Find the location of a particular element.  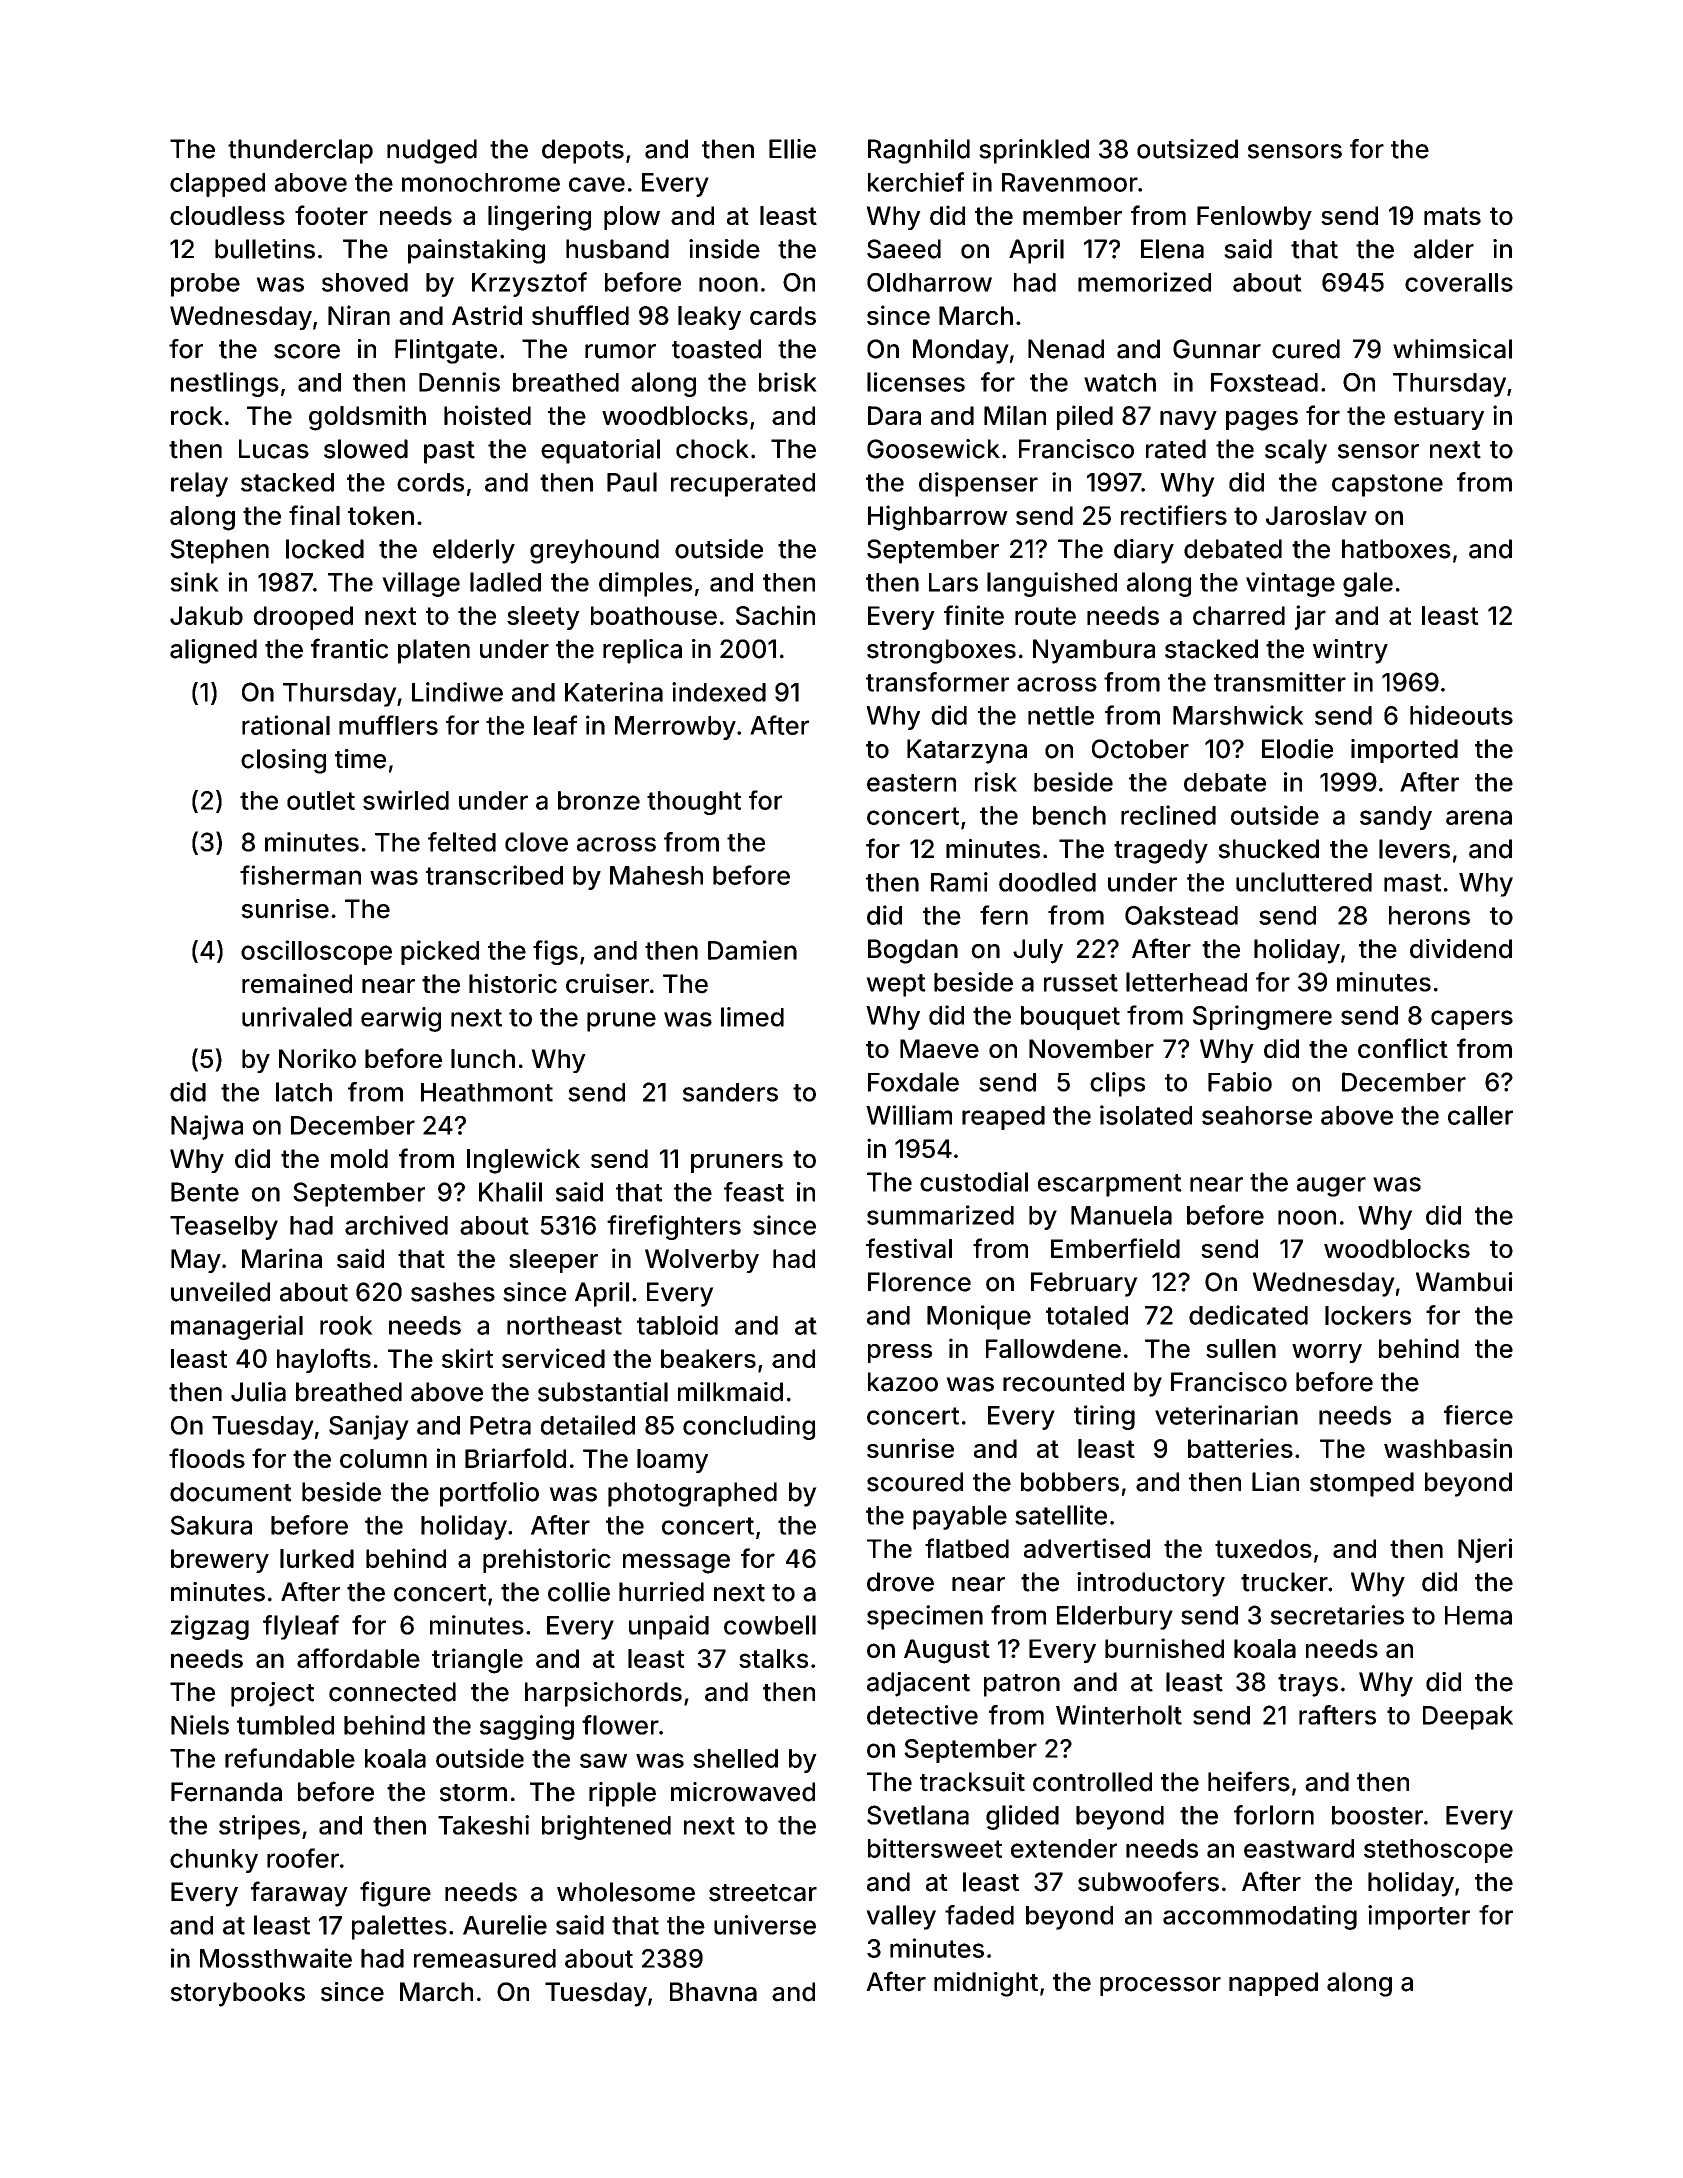

vintage is located at coordinates (1290, 584).
